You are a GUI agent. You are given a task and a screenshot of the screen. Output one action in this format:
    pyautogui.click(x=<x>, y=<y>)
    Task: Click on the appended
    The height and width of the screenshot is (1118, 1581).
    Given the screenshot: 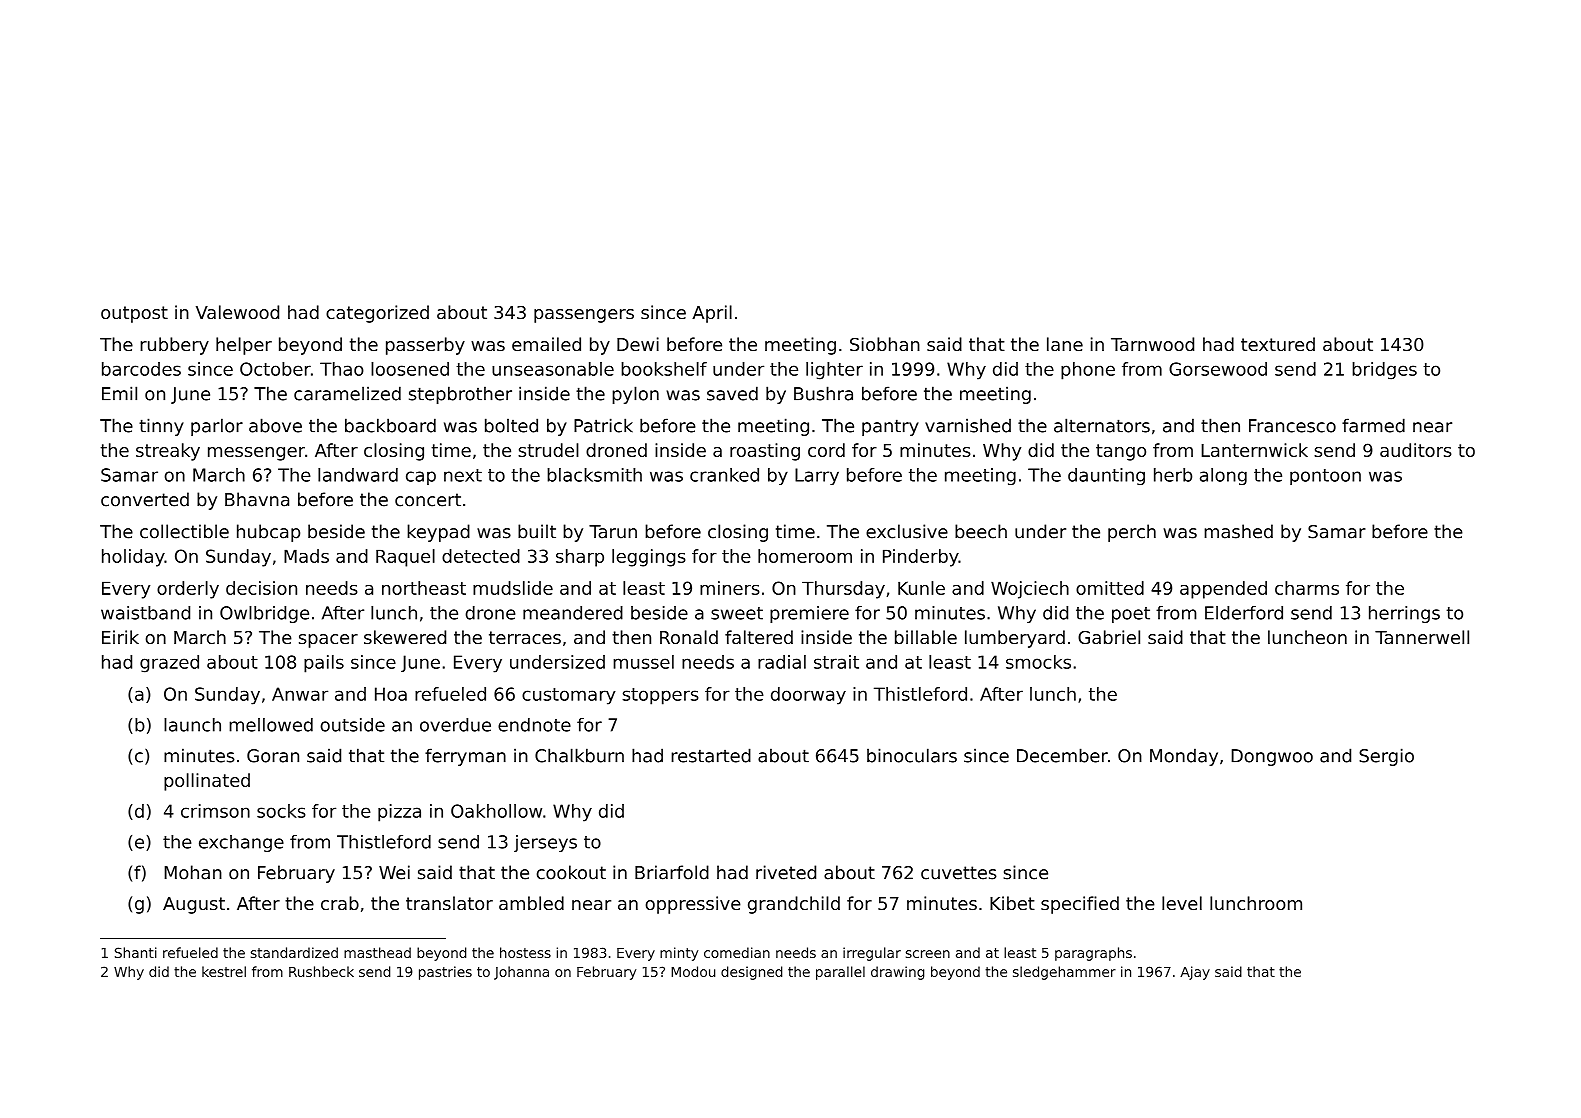 What is the action you would take?
    pyautogui.click(x=1223, y=590)
